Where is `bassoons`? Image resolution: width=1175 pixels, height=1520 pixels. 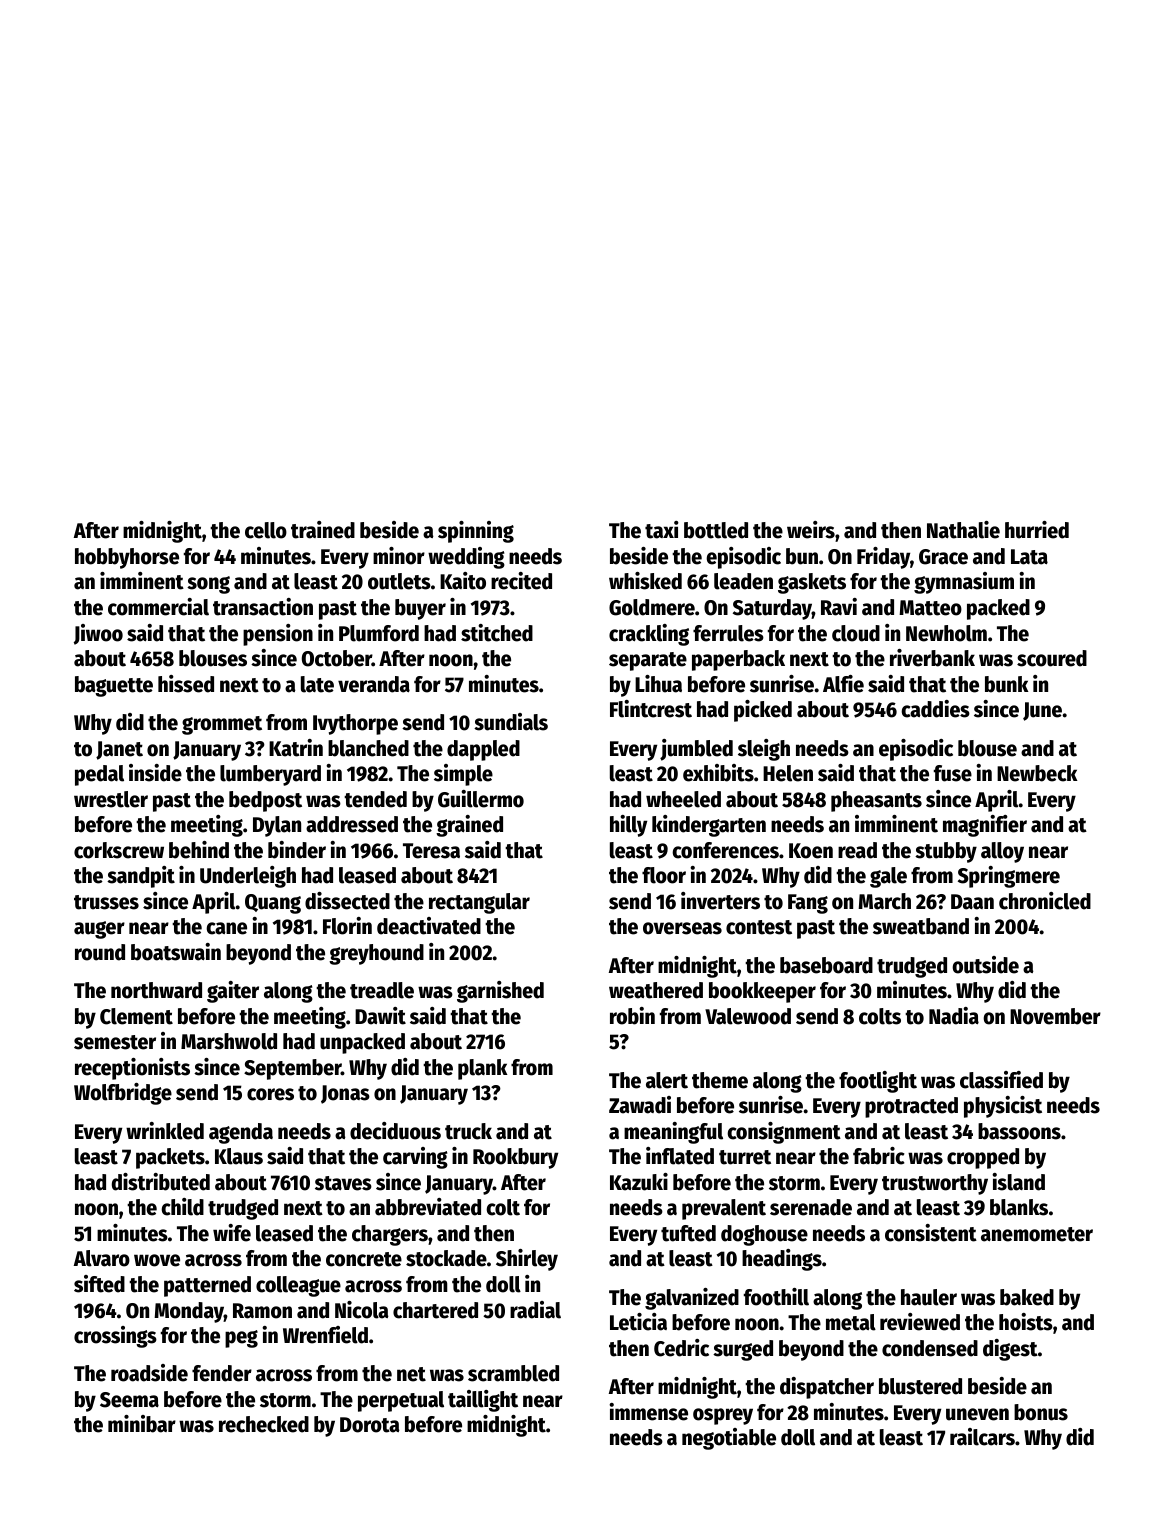
bassoons is located at coordinates (1019, 1131).
